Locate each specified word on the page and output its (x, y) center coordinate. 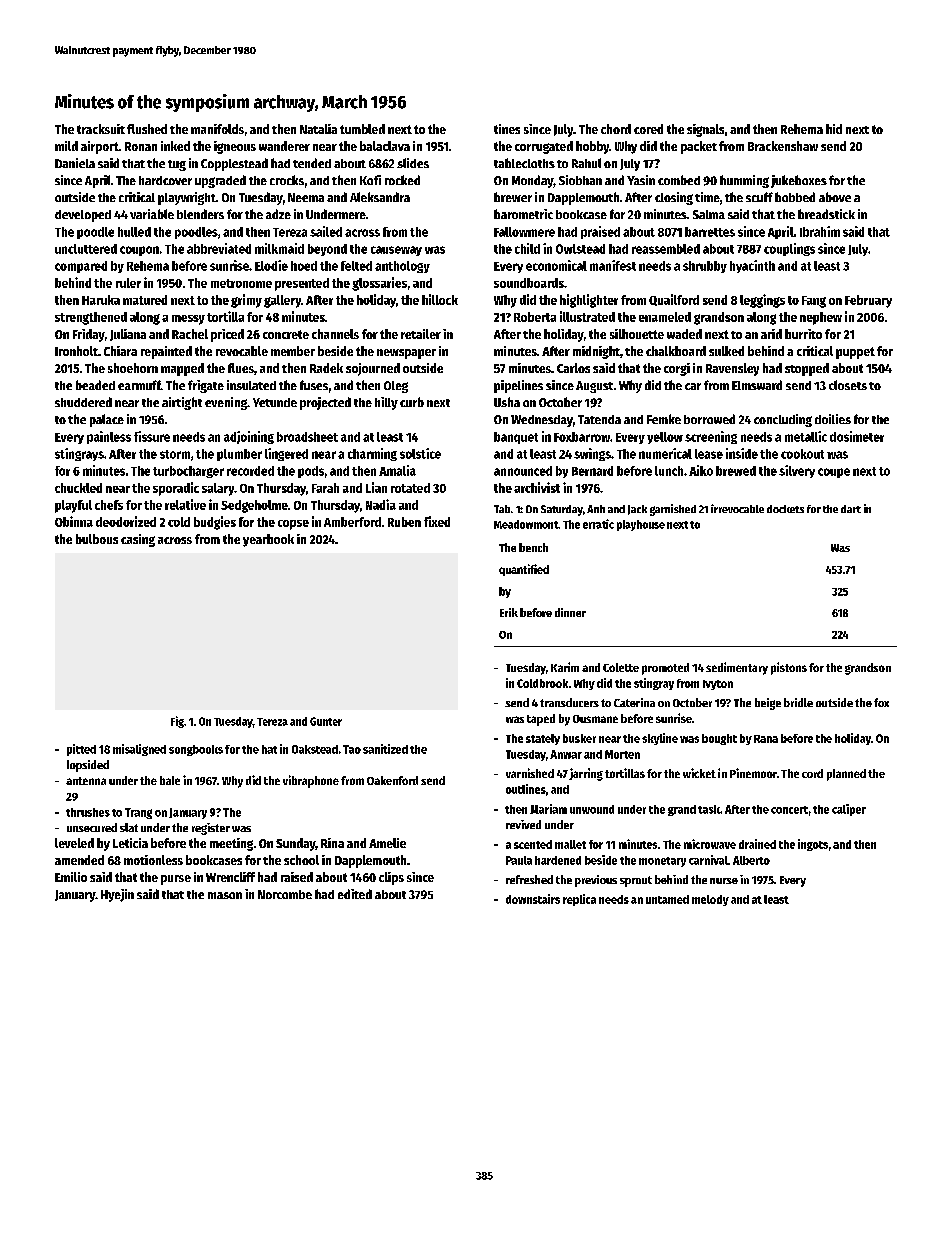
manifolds (217, 129)
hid (834, 129)
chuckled (78, 488)
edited (355, 894)
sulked (726, 351)
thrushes (88, 812)
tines (507, 129)
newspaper (406, 354)
